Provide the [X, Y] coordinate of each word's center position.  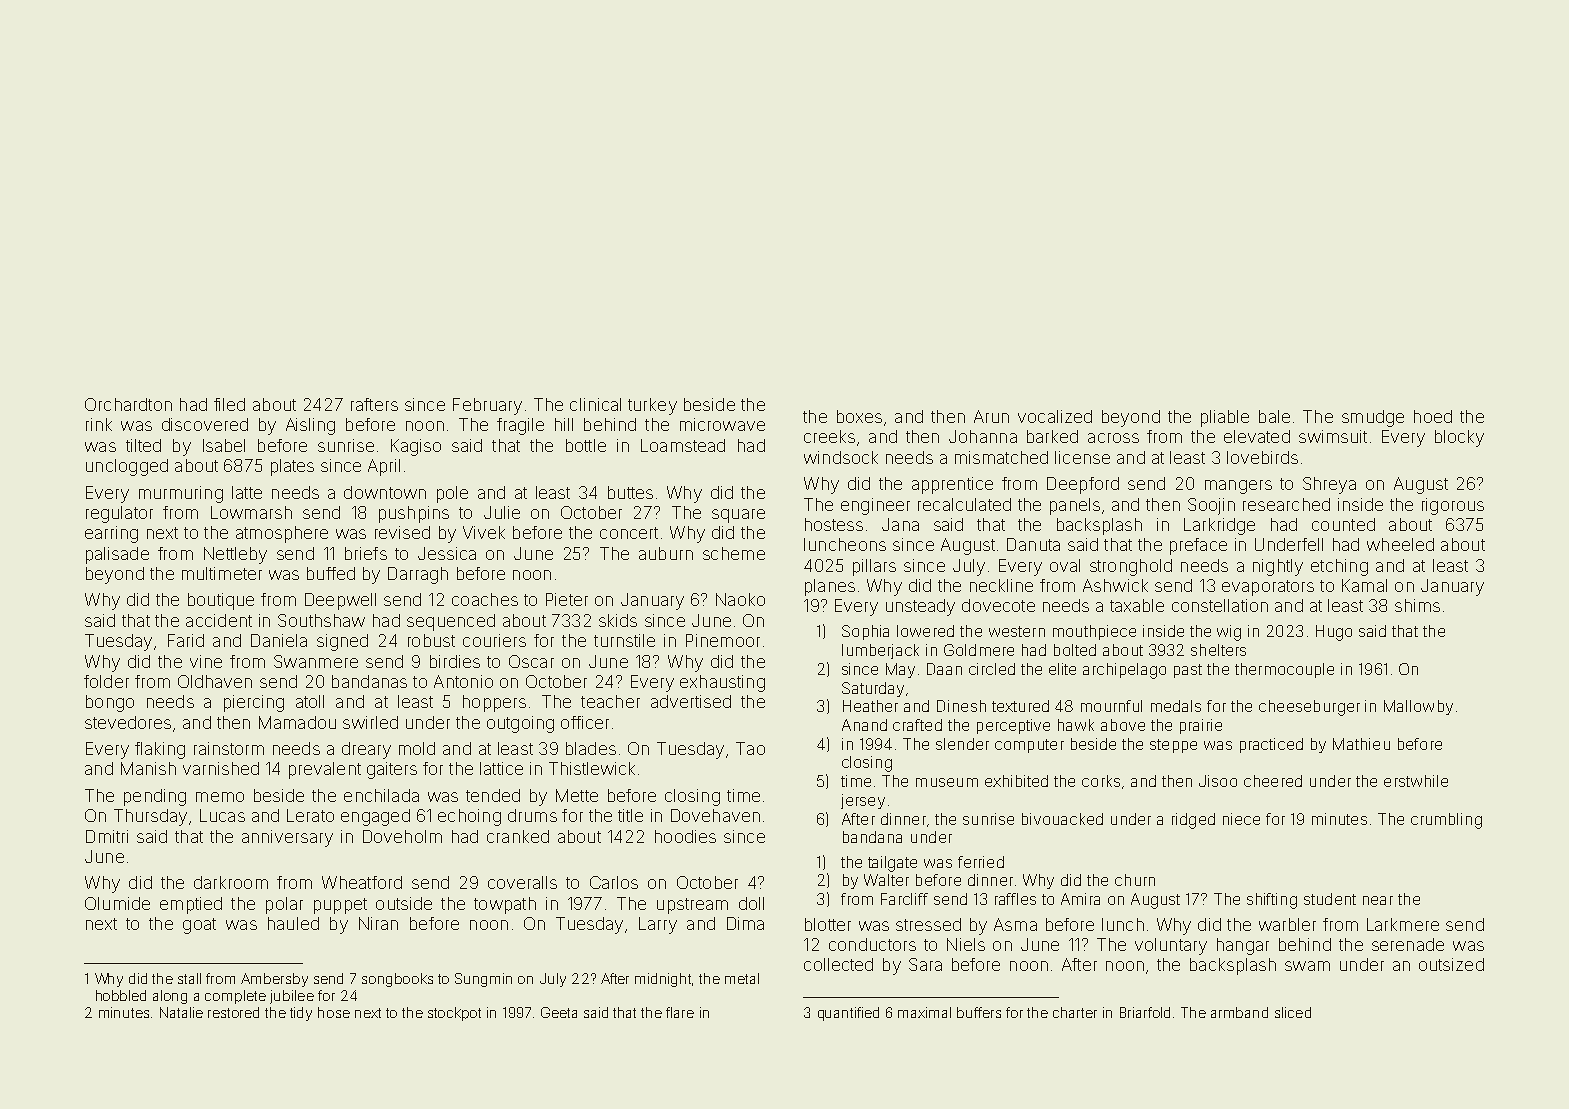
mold [417, 748]
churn [1135, 880]
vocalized [1055, 416]
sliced [1293, 1012]
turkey [652, 406]
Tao [750, 748]
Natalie [181, 1012]
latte [247, 492]
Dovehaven [715, 815]
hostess [834, 524]
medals [1176, 706]
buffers [979, 1012]
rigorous [1453, 506]
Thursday [150, 817]
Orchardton [128, 404]
